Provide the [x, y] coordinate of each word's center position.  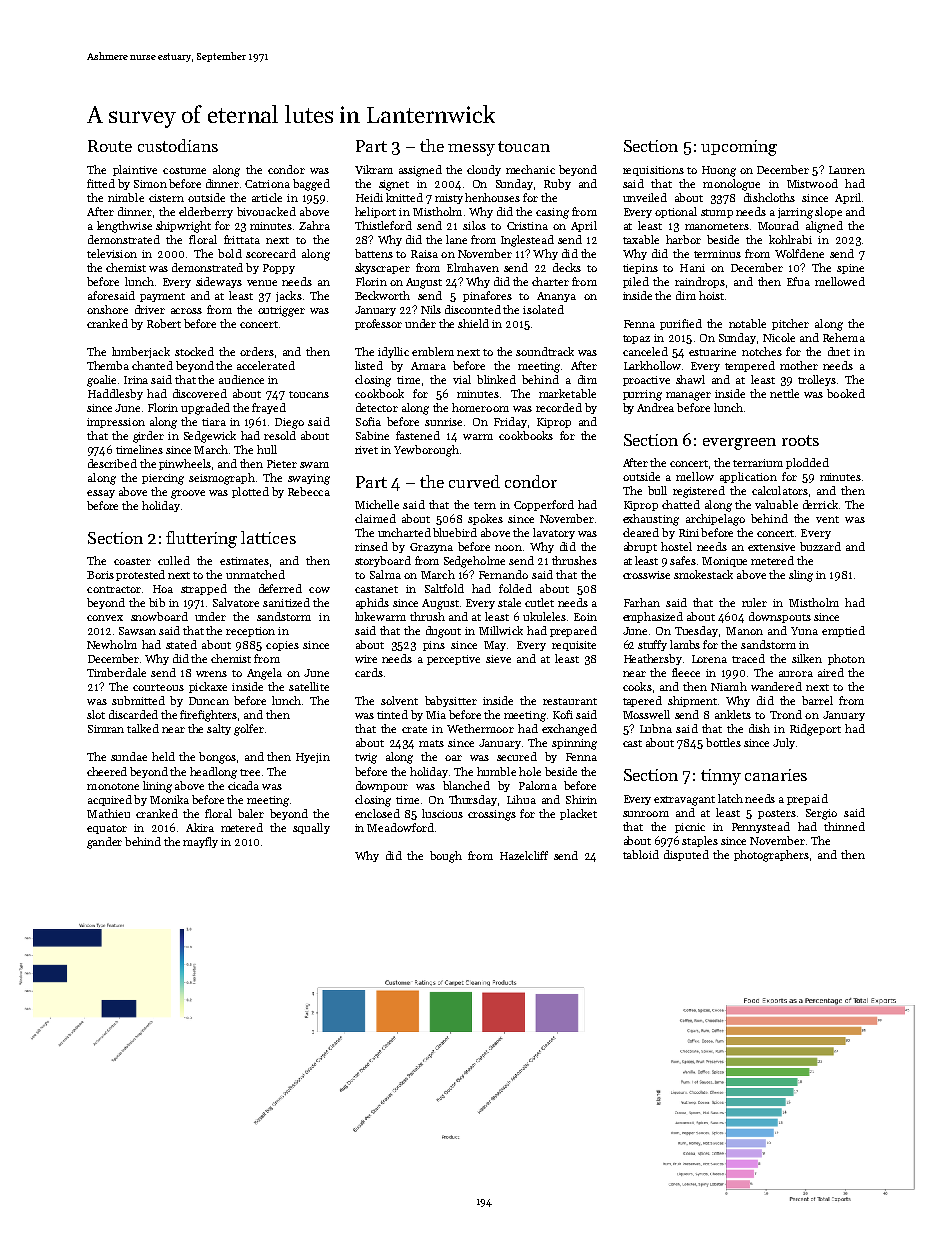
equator [107, 829]
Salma [385, 574]
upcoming [739, 148]
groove [188, 494]
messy [471, 150]
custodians [178, 145]
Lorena [709, 659]
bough [446, 857]
